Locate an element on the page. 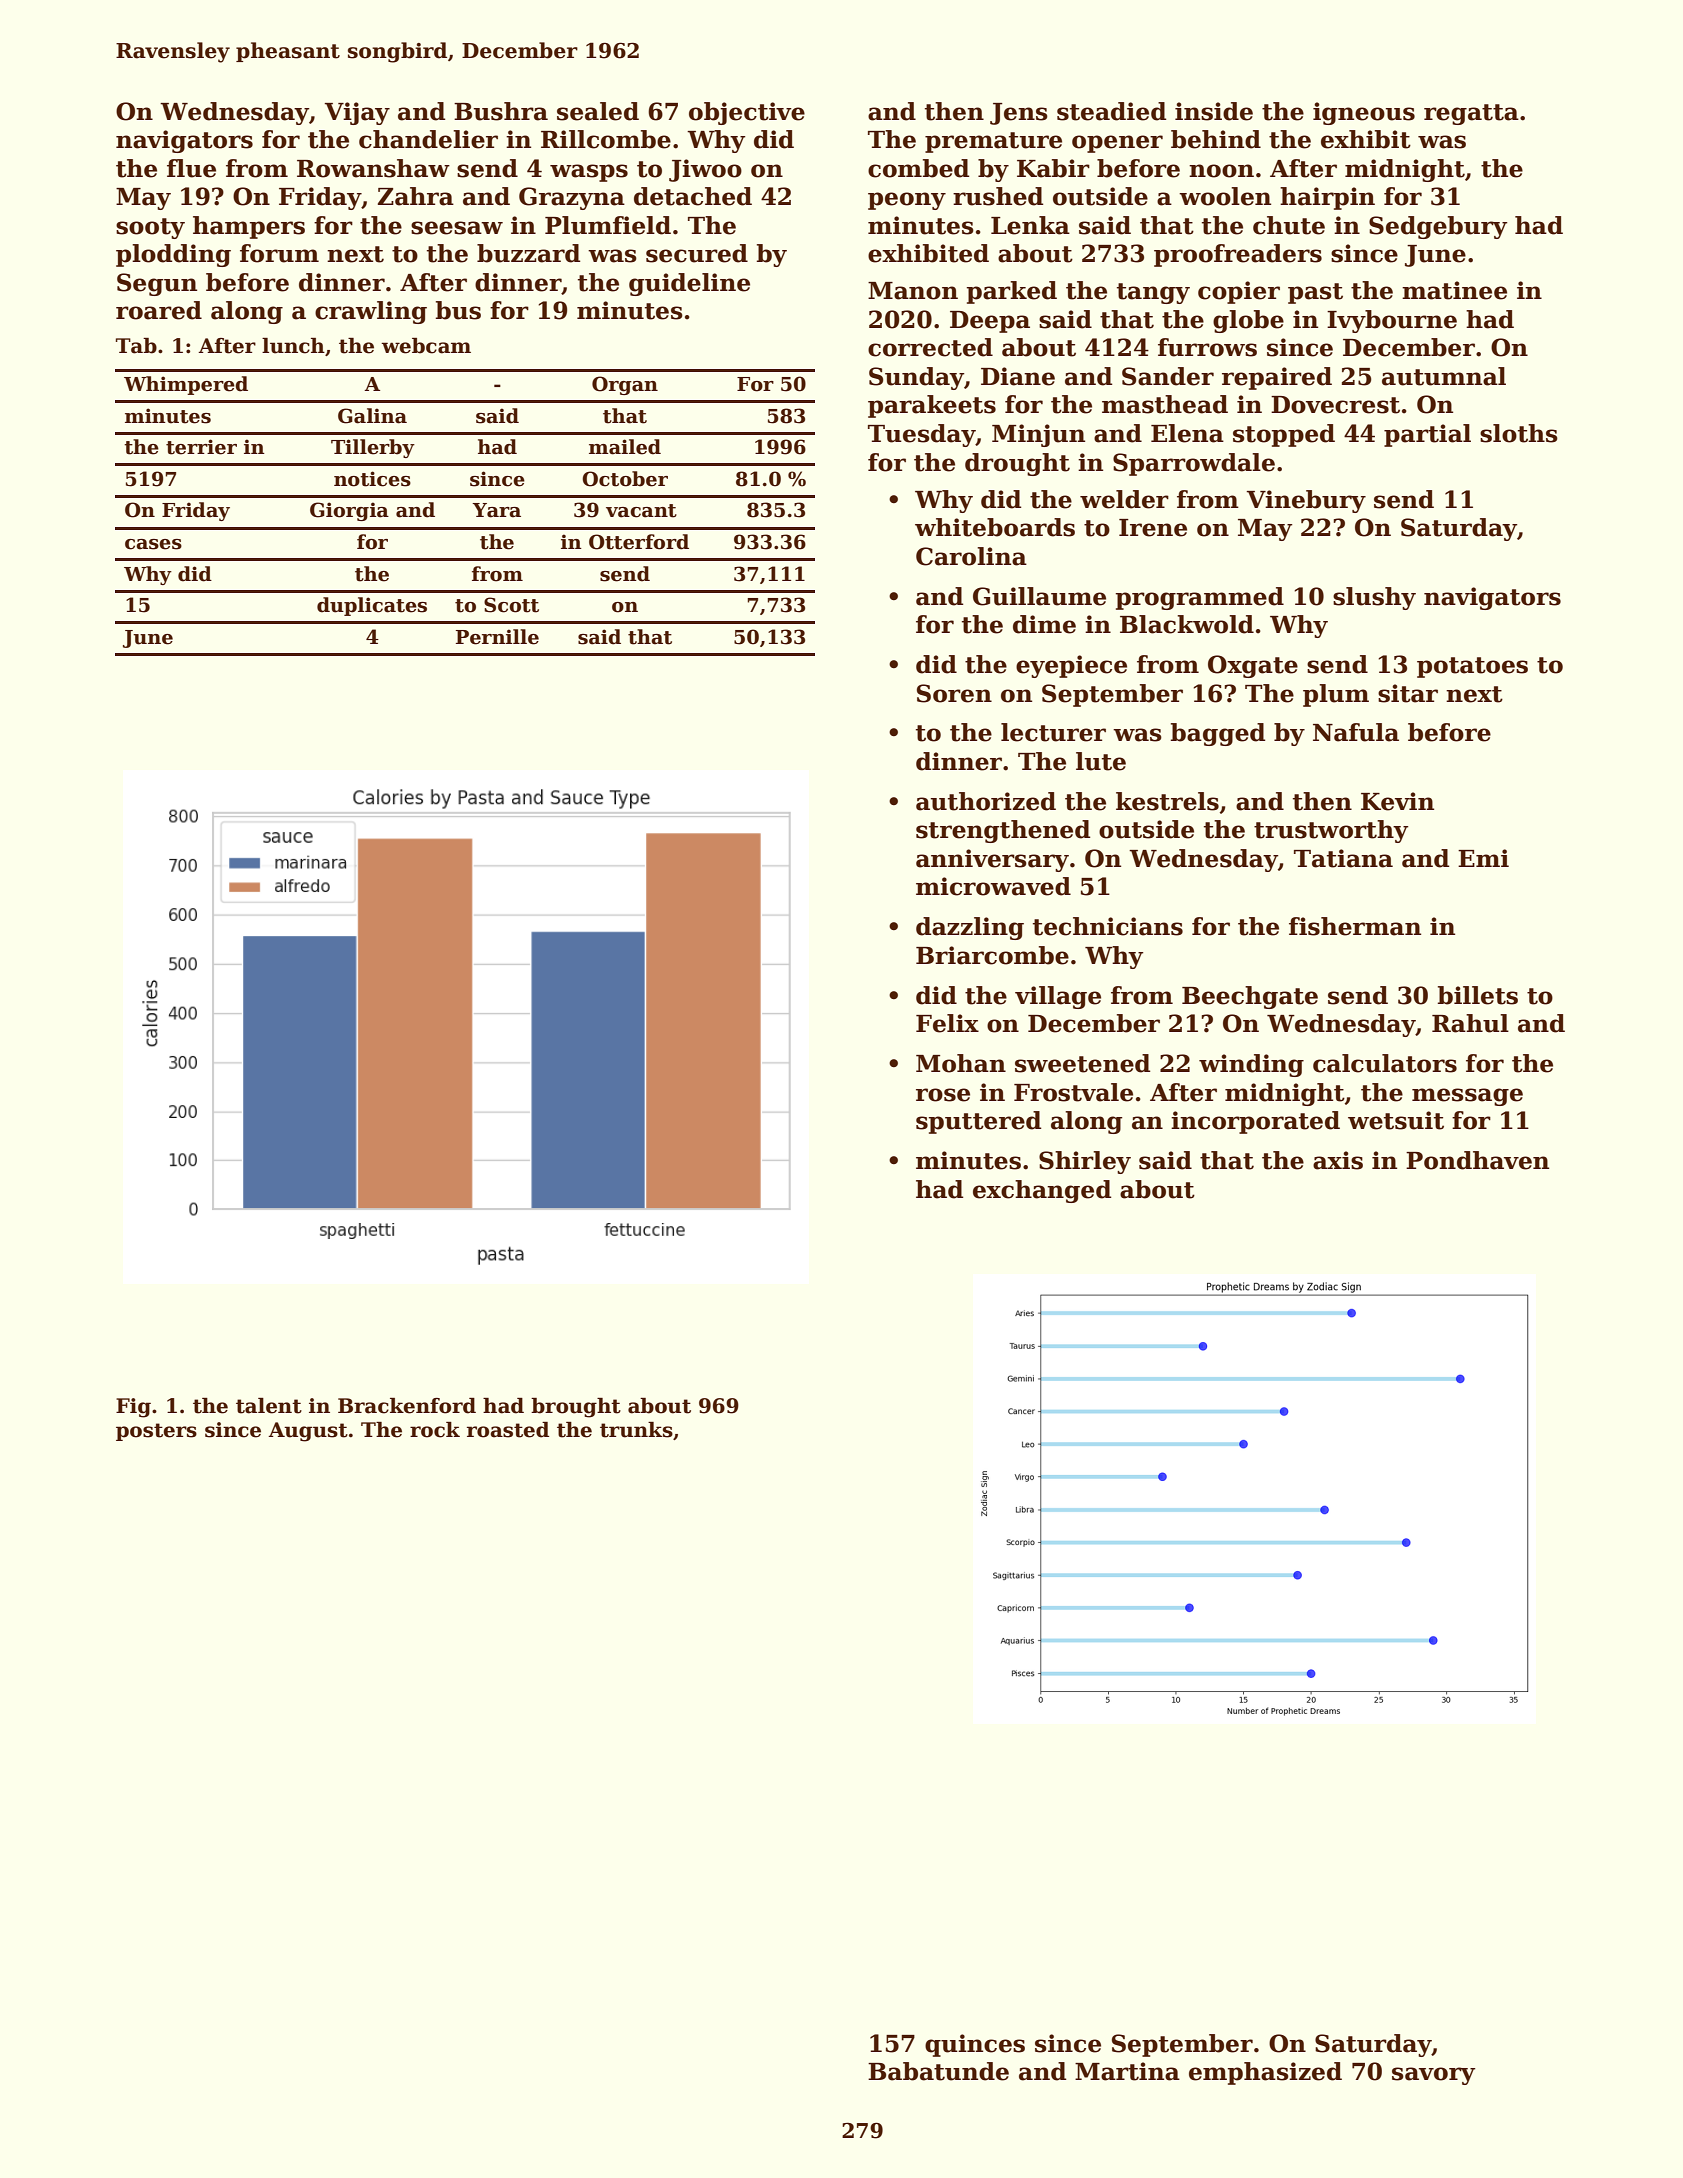 This image has height=2178, width=1683. sealed is located at coordinates (598, 111).
